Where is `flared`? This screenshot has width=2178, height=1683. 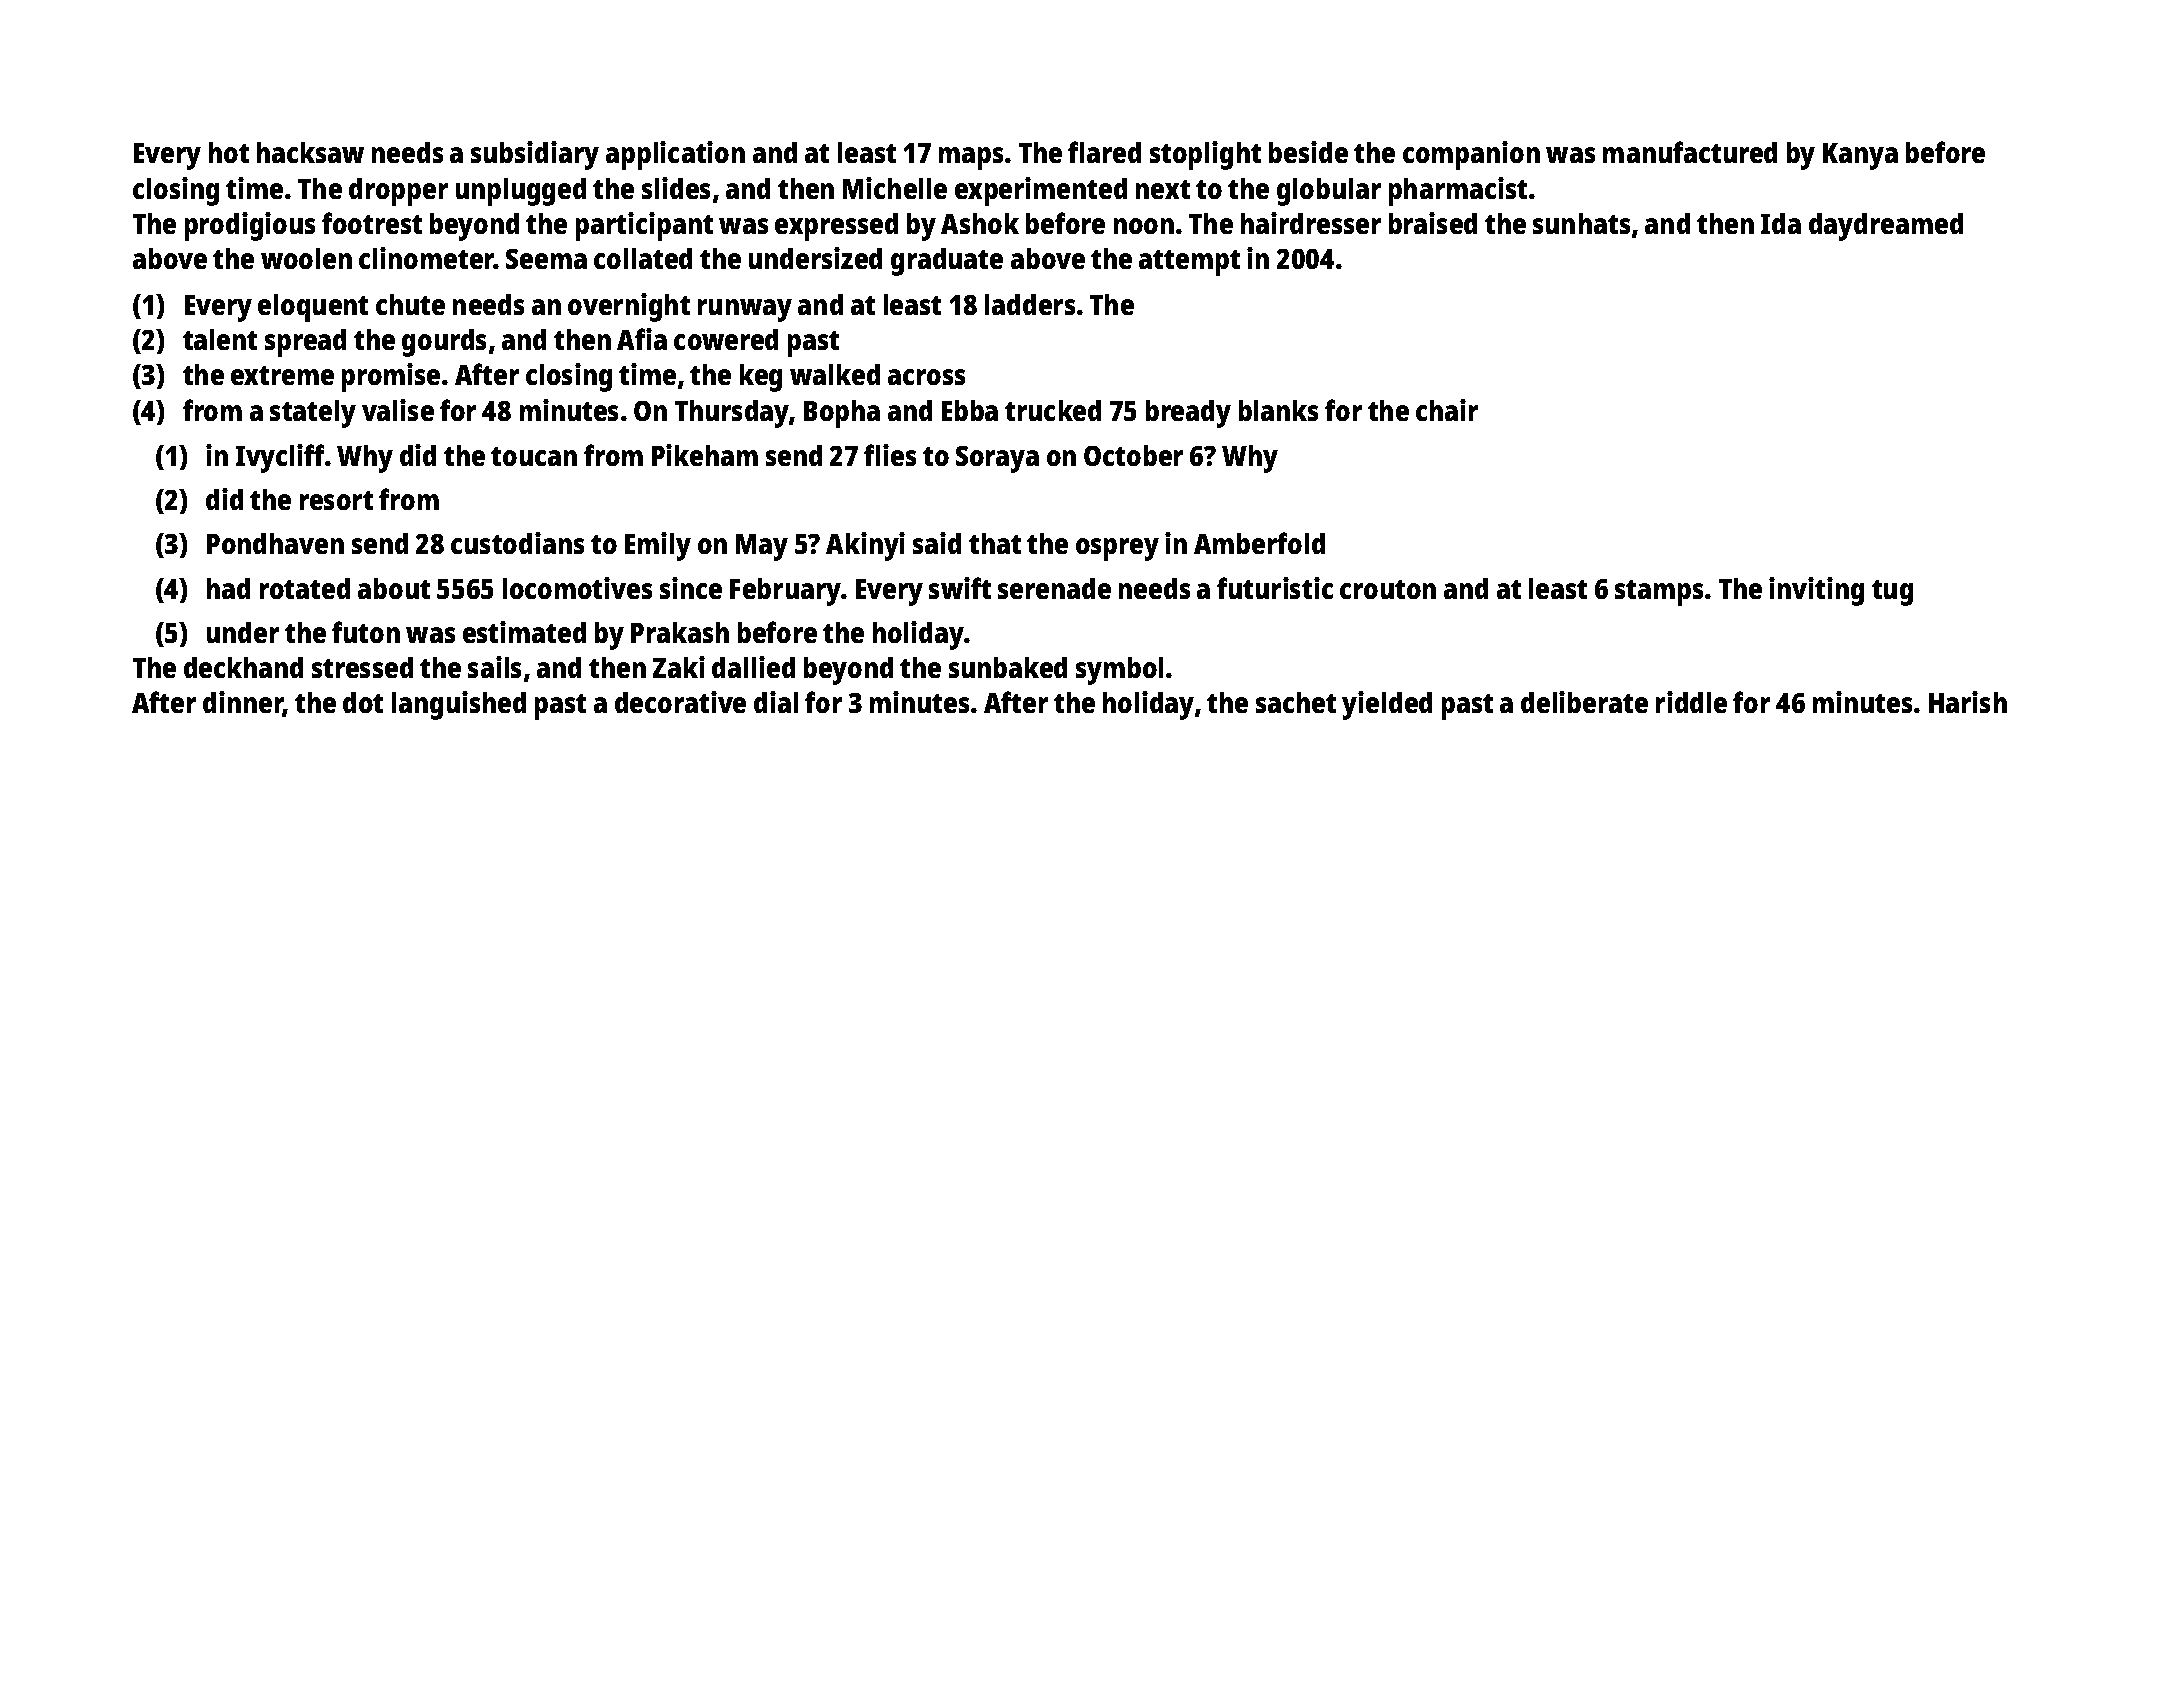 flared is located at coordinates (1104, 152).
